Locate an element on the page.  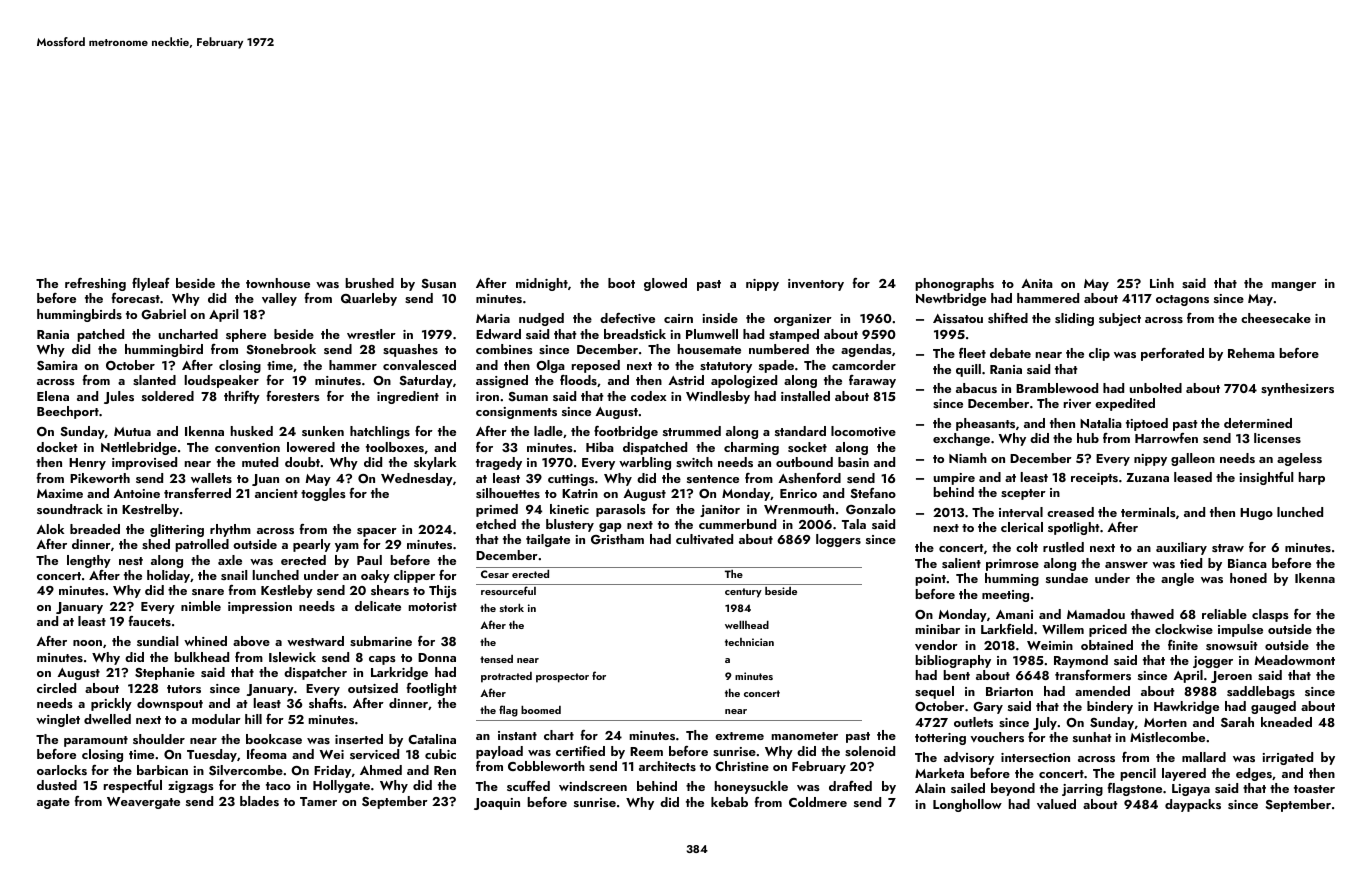
honed is located at coordinates (1248, 578).
